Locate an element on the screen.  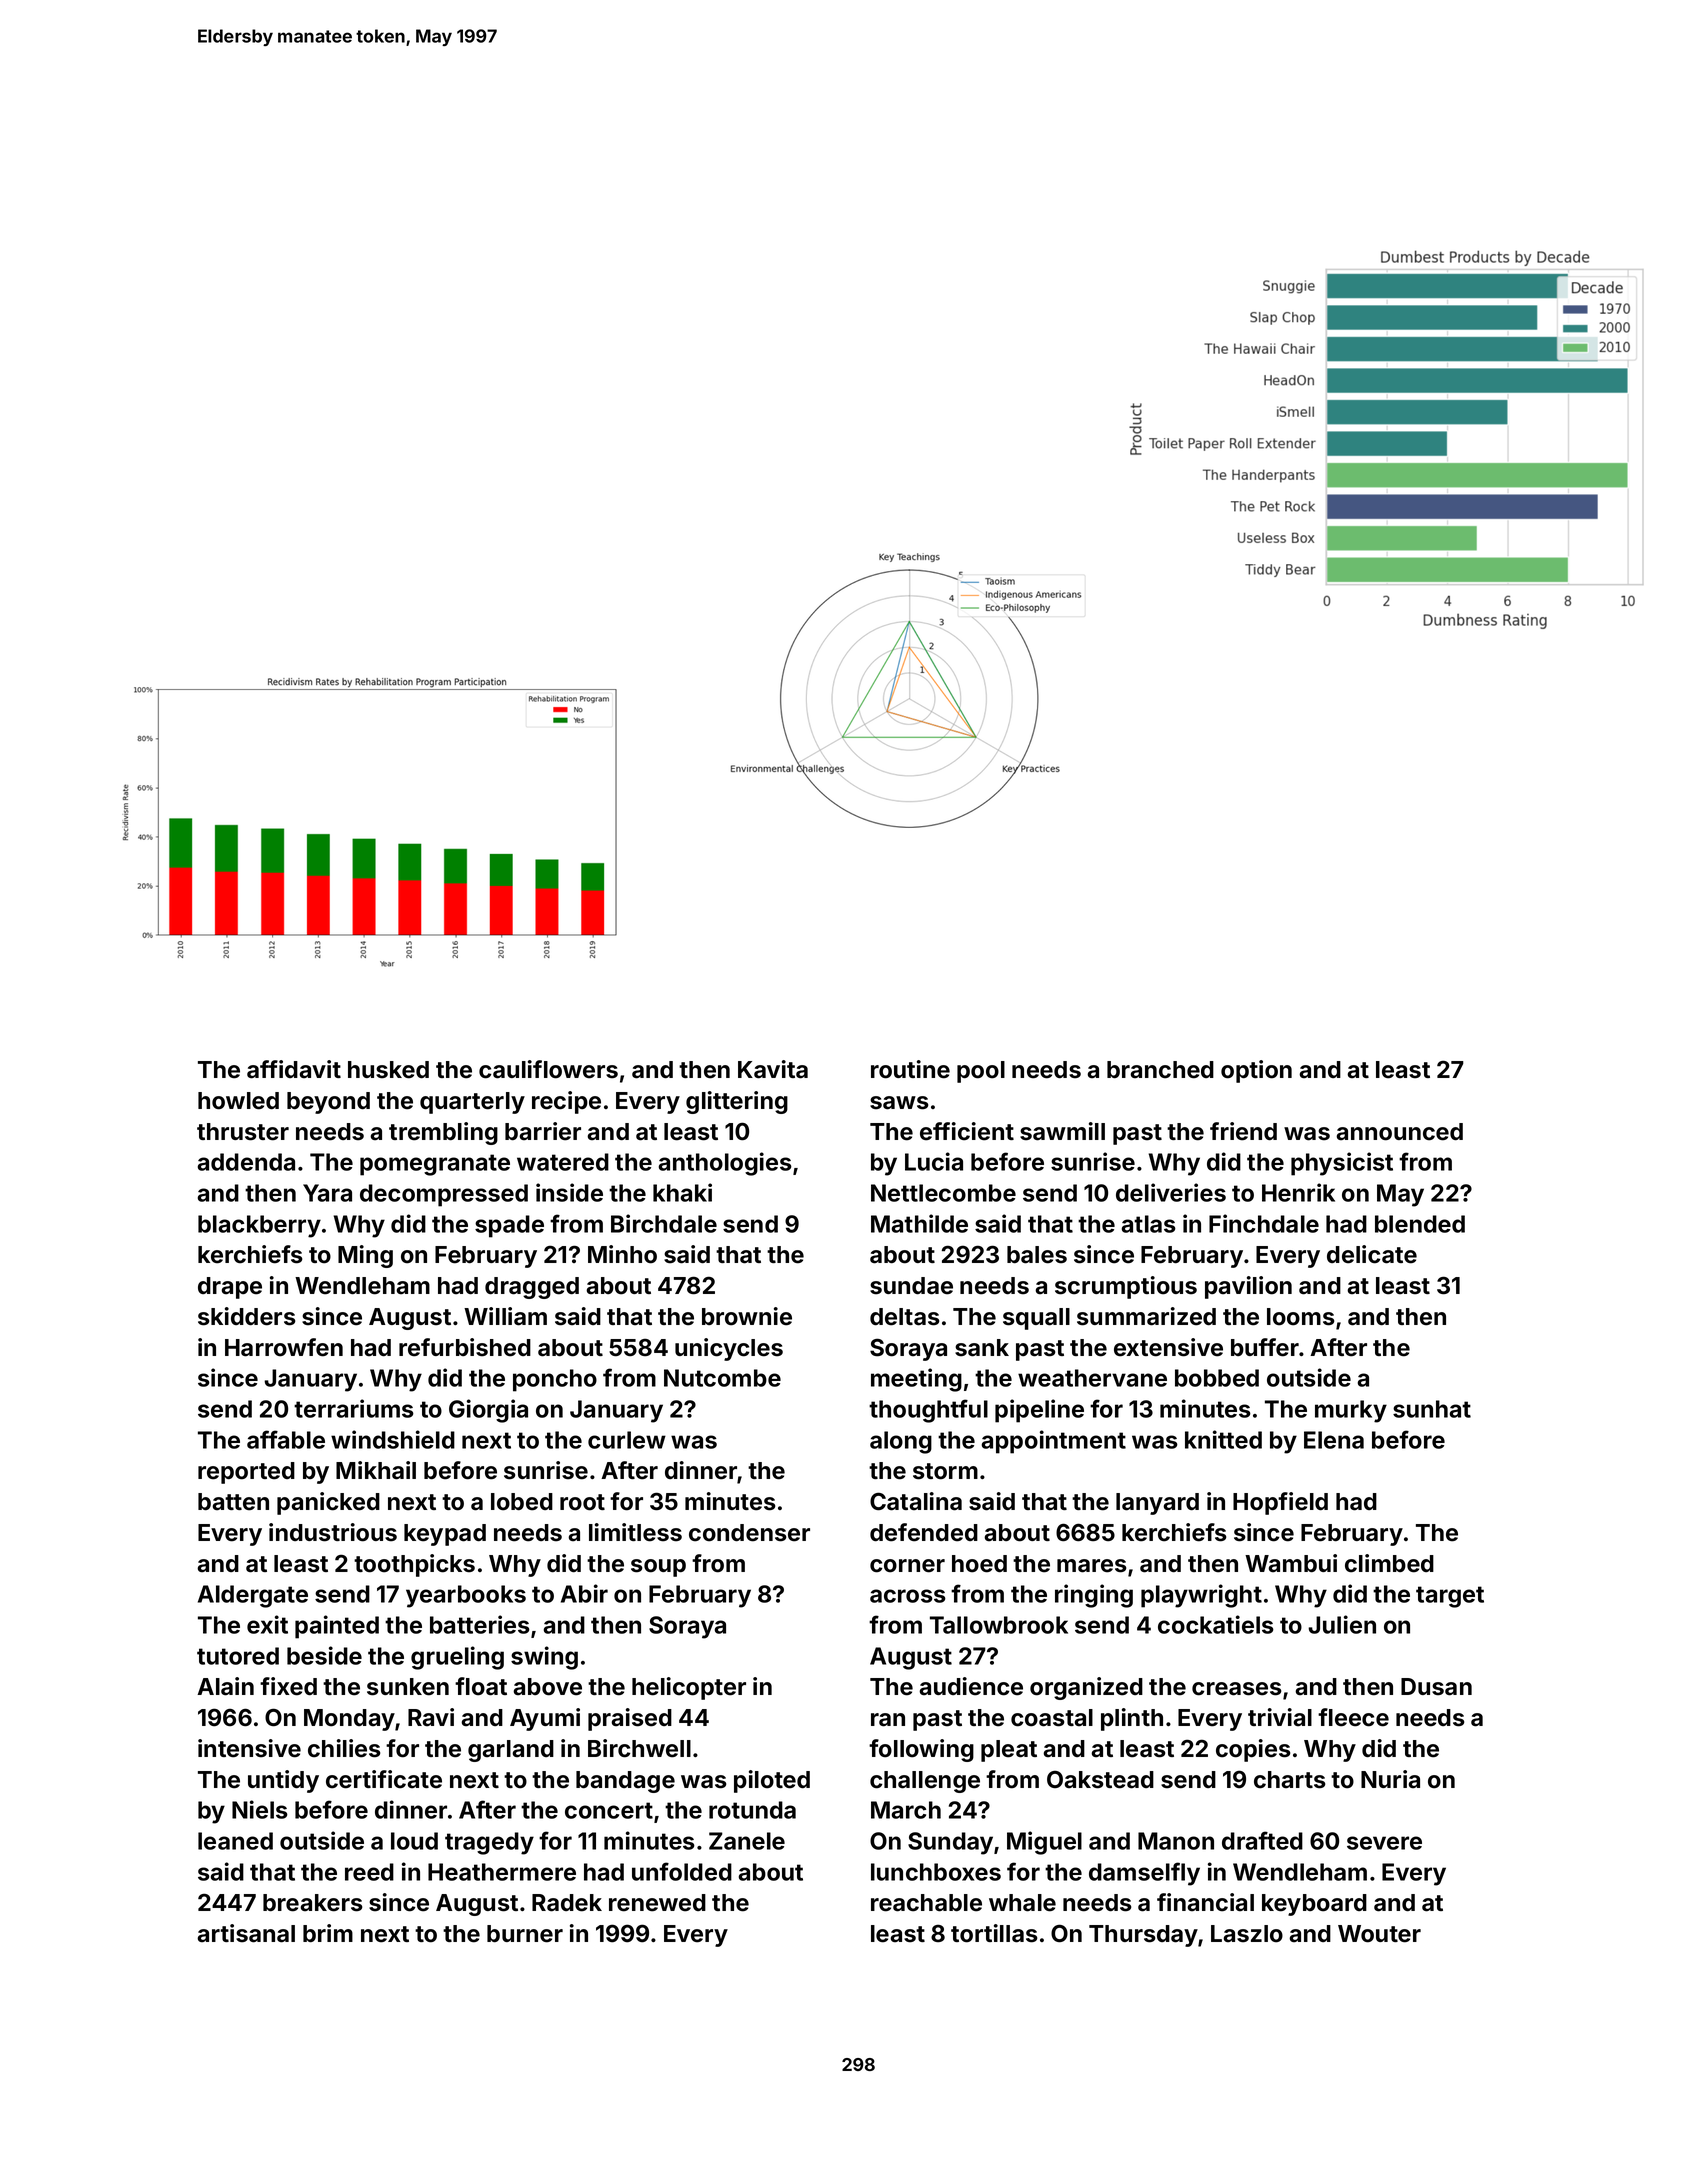
severe is located at coordinates (1384, 1843).
